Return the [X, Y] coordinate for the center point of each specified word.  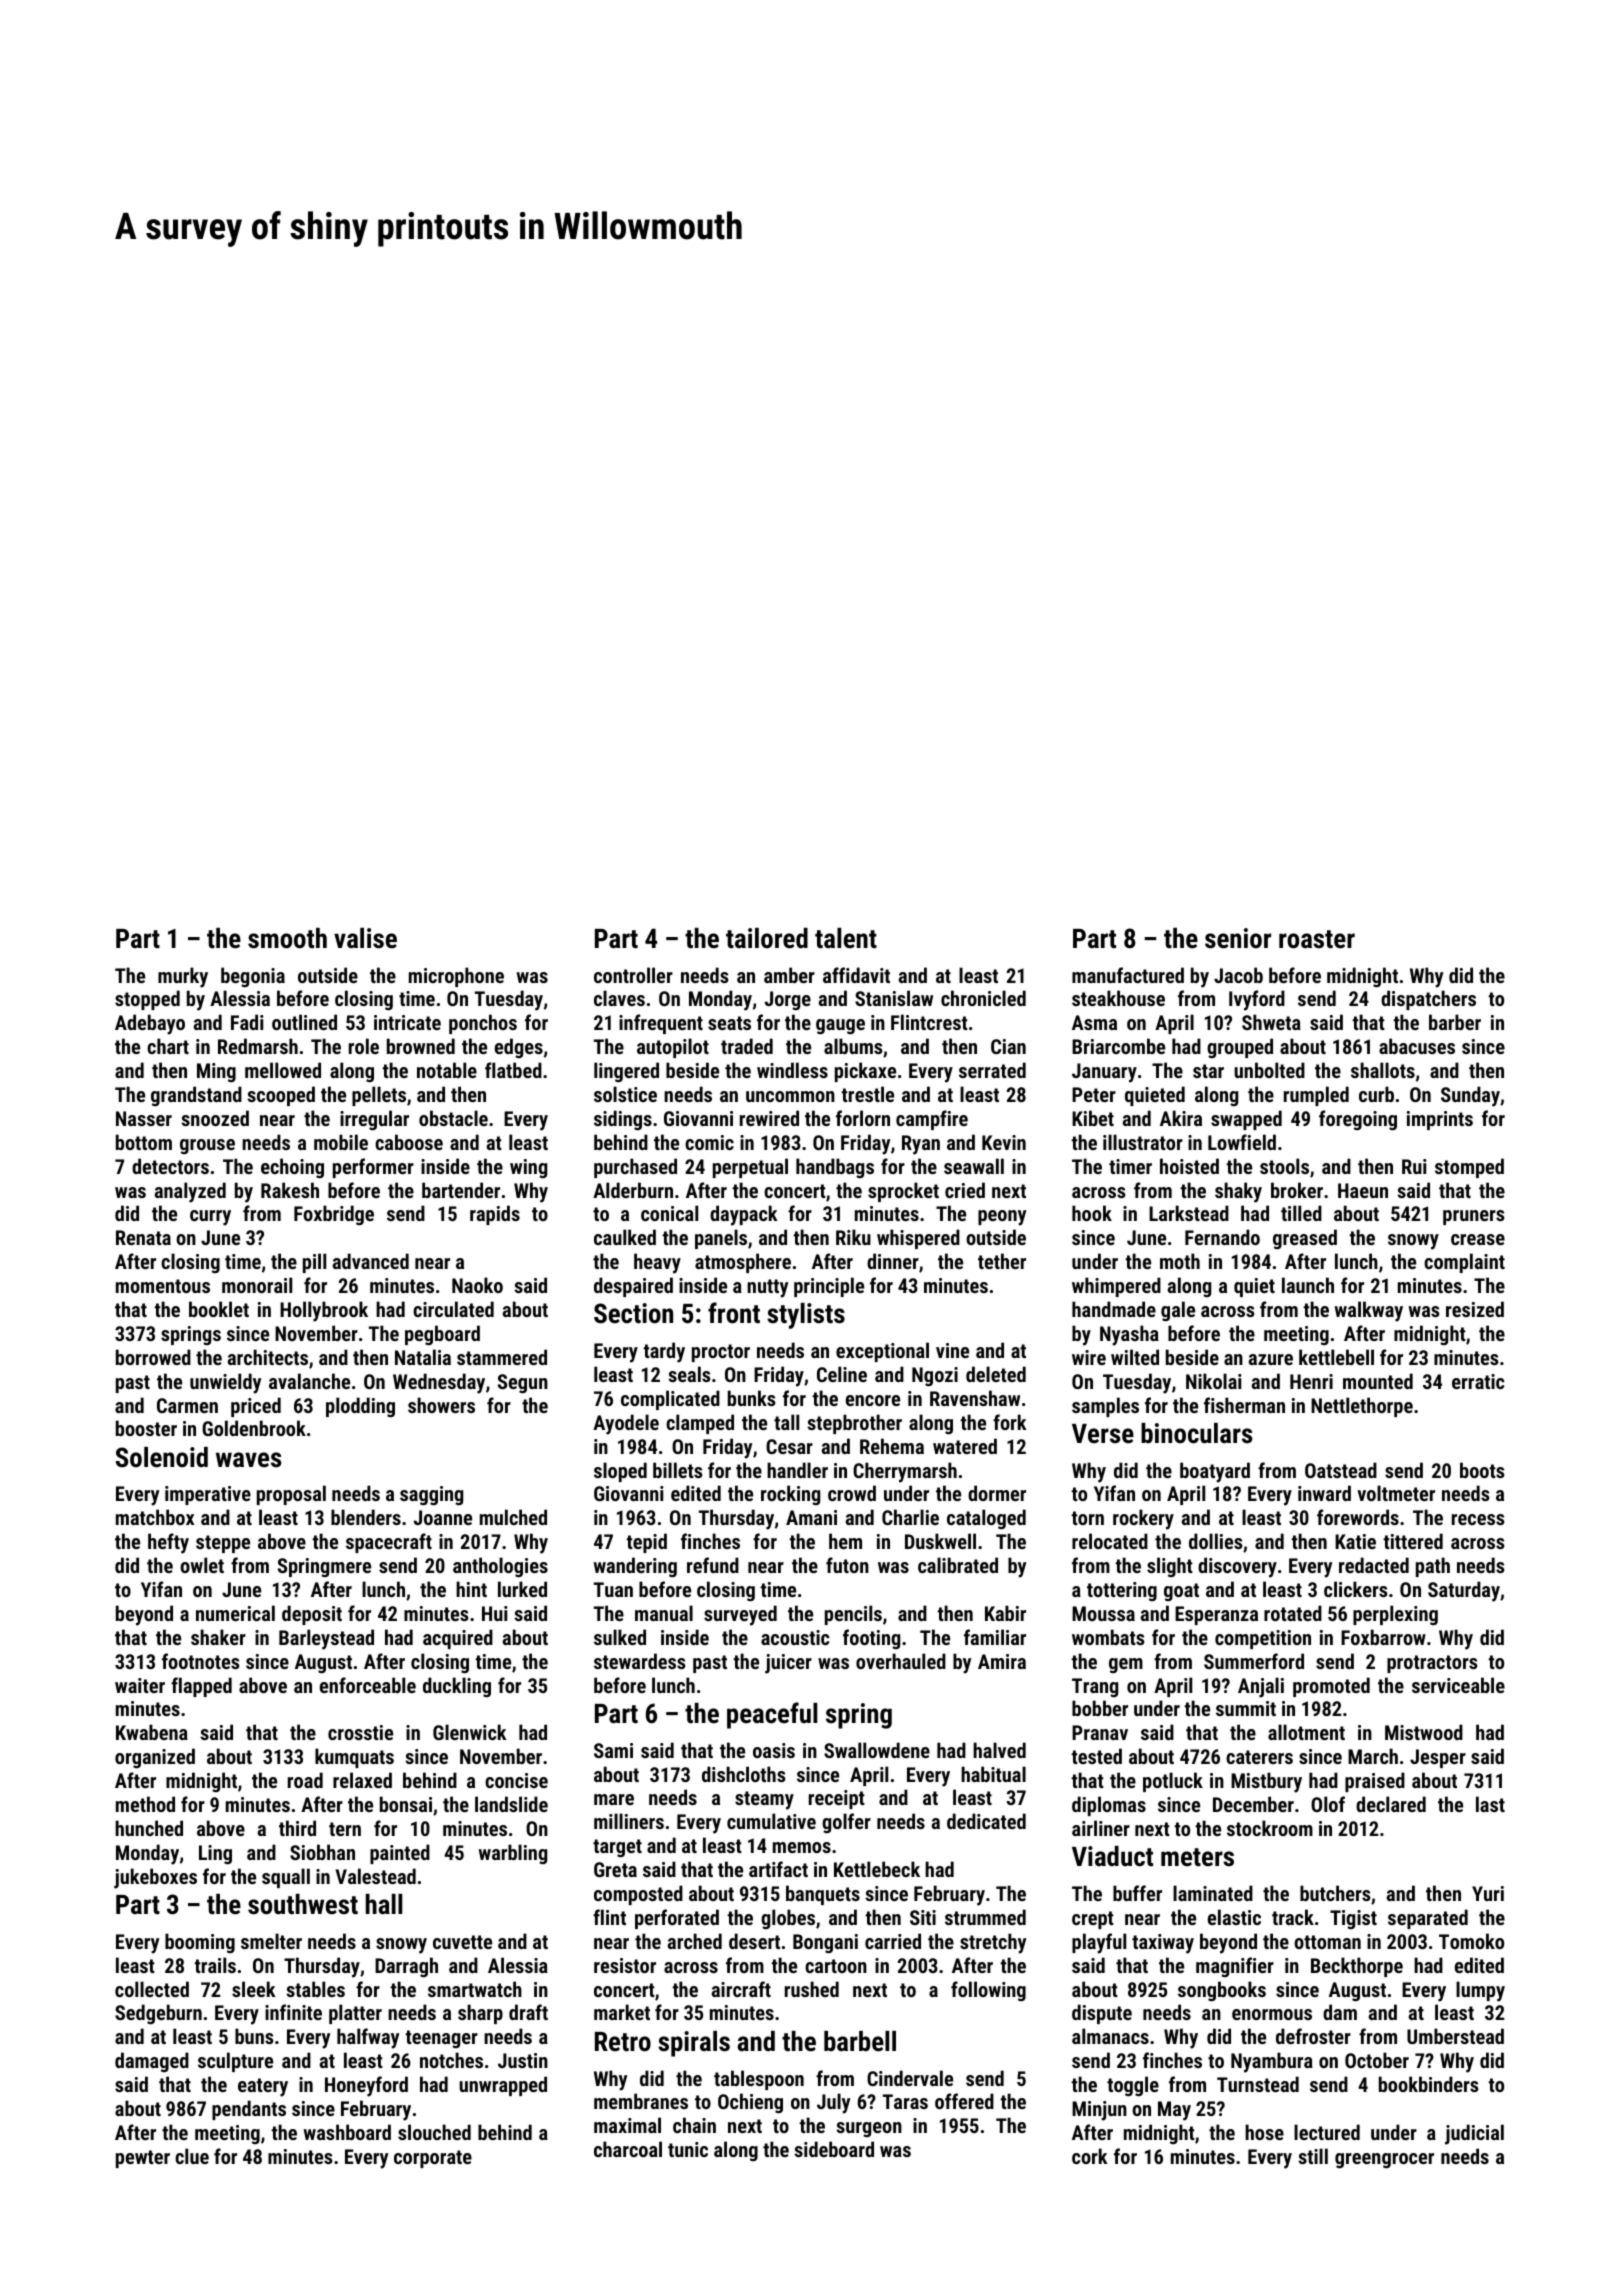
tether [1002, 1261]
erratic [1478, 1381]
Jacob [1238, 975]
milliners [629, 1821]
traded [747, 1046]
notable [447, 1070]
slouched [434, 2132]
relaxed [362, 1780]
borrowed [153, 1357]
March [1373, 1756]
